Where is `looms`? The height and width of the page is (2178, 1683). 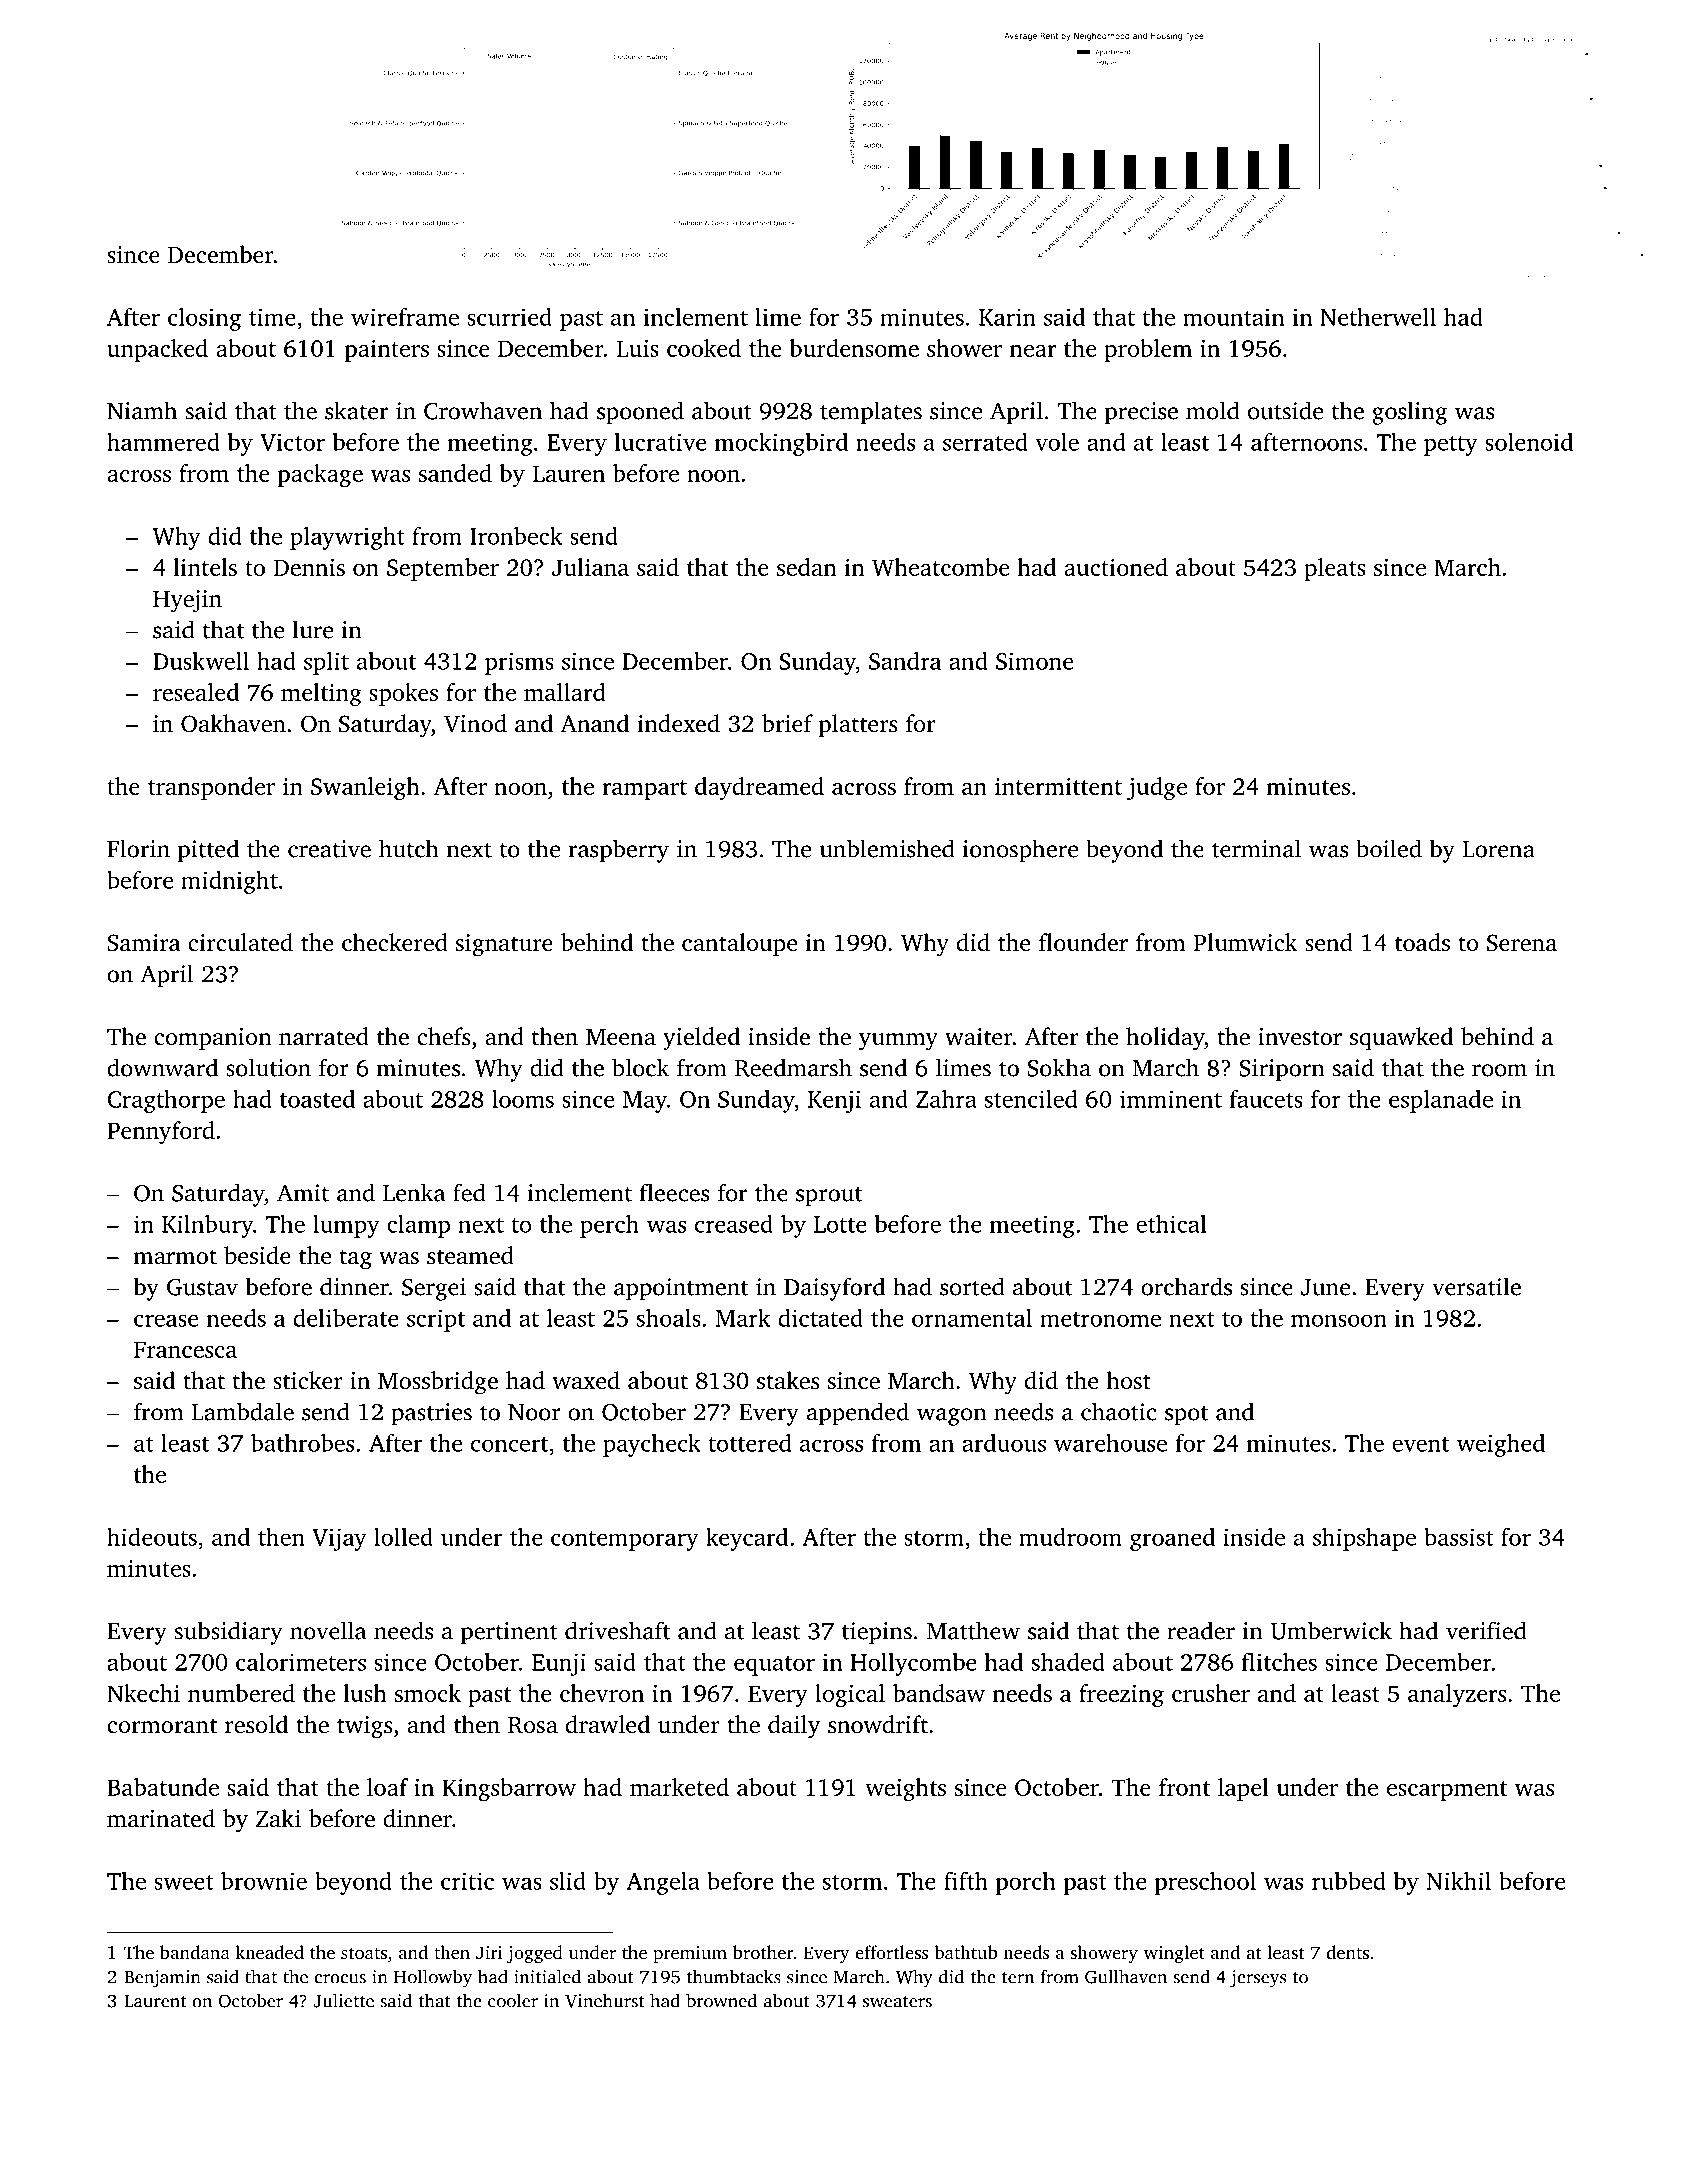 looms is located at coordinates (523, 1099).
